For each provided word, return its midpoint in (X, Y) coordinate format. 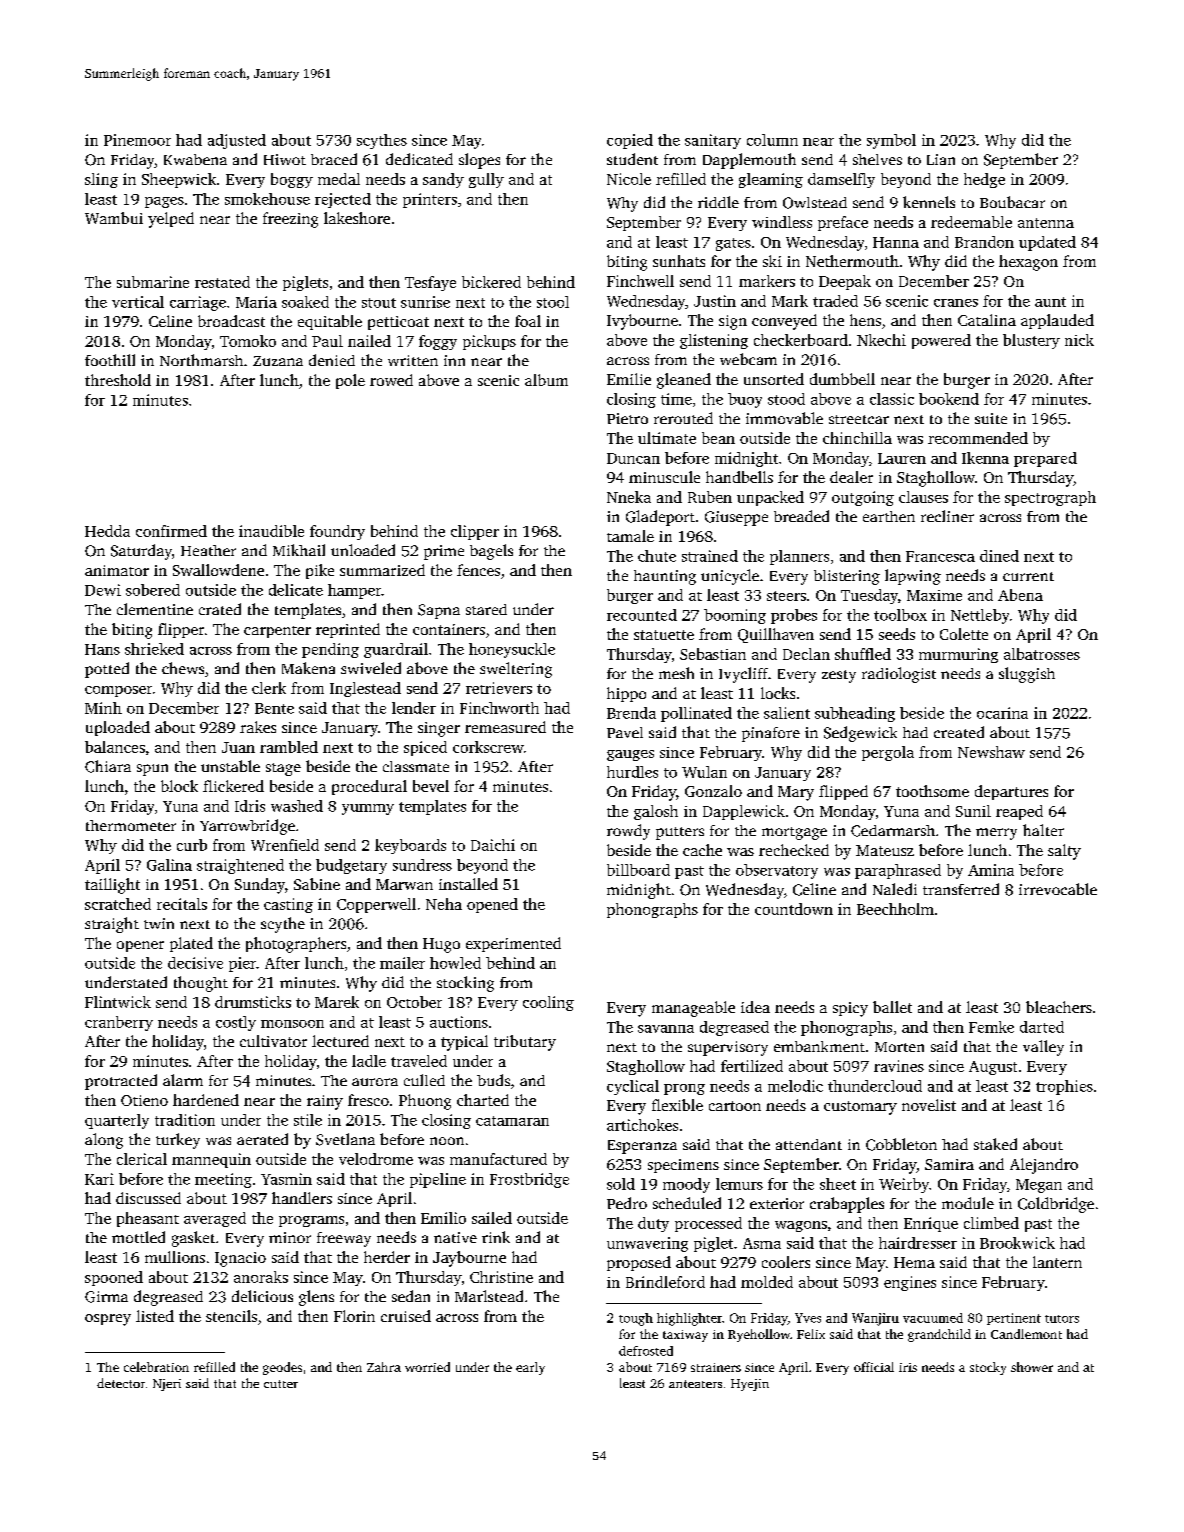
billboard (638, 870)
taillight (112, 886)
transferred (961, 889)
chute (657, 556)
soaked (305, 302)
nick (1079, 340)
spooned (114, 1278)
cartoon (735, 1106)
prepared (1045, 459)
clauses (923, 497)
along (104, 1141)
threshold (118, 380)
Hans (102, 649)
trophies (1064, 1087)
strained (710, 556)
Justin (715, 301)
